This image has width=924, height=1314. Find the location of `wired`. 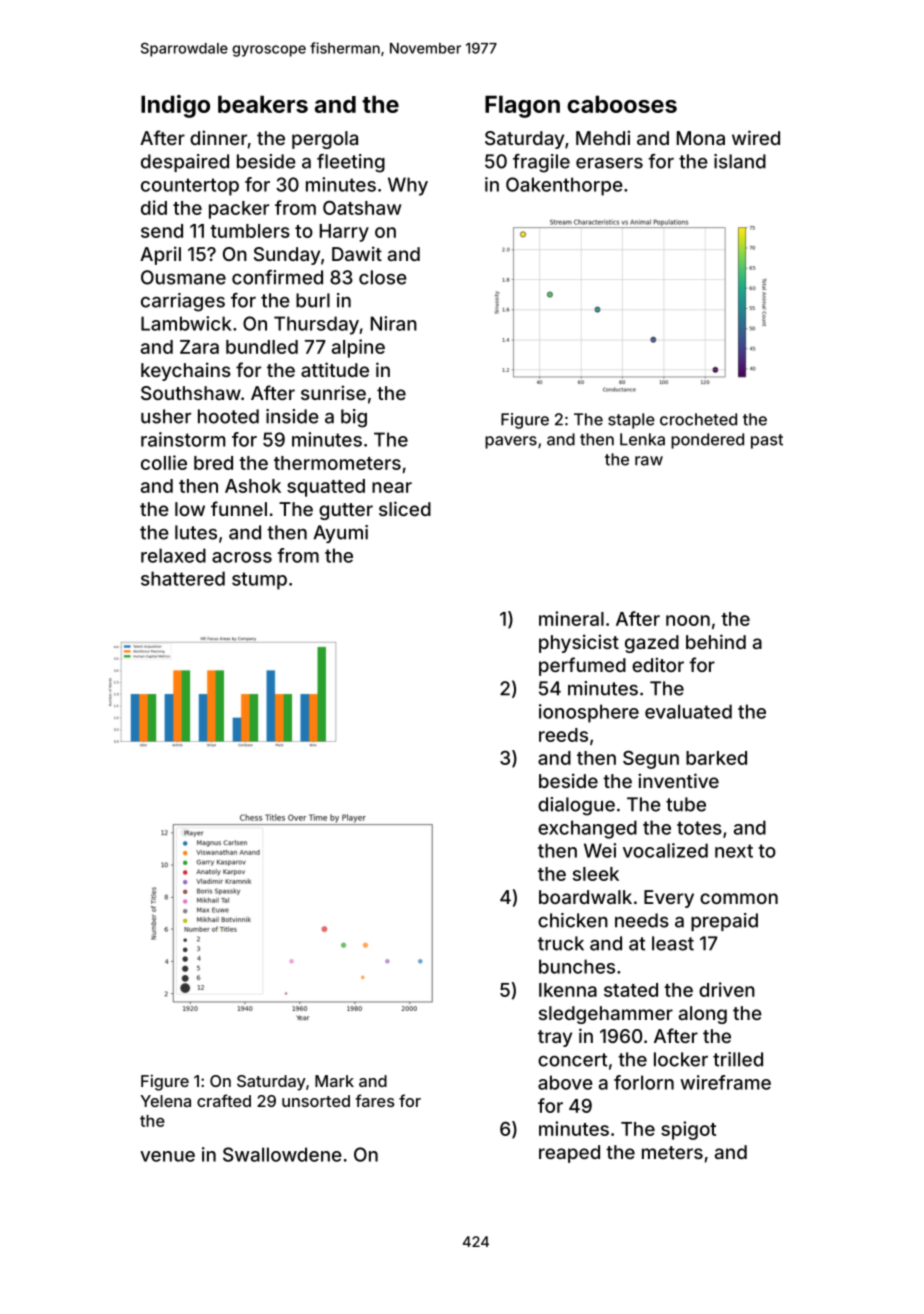

wired is located at coordinates (756, 137).
